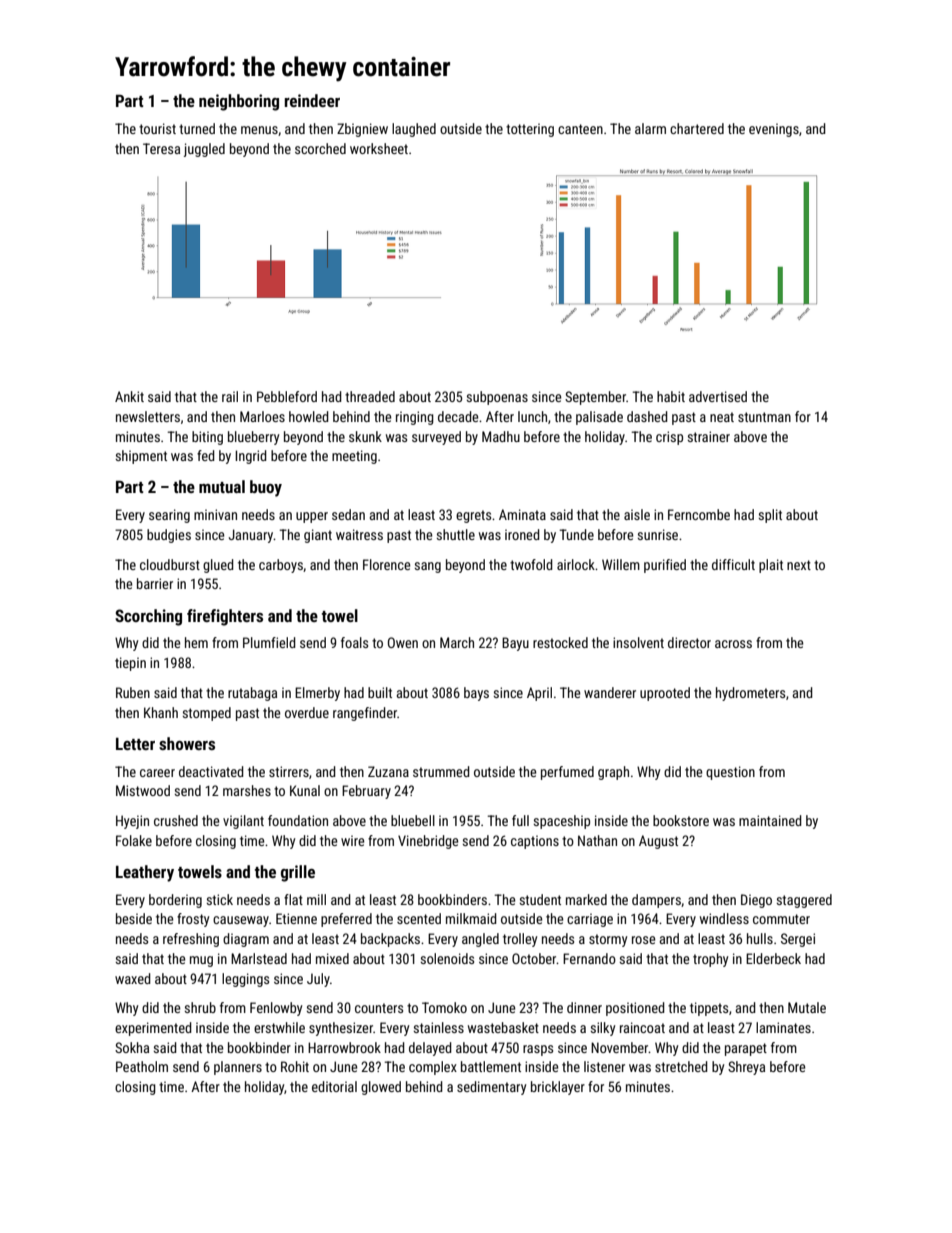  Describe the element at coordinates (312, 100) in the screenshot. I see `reindeer` at that location.
